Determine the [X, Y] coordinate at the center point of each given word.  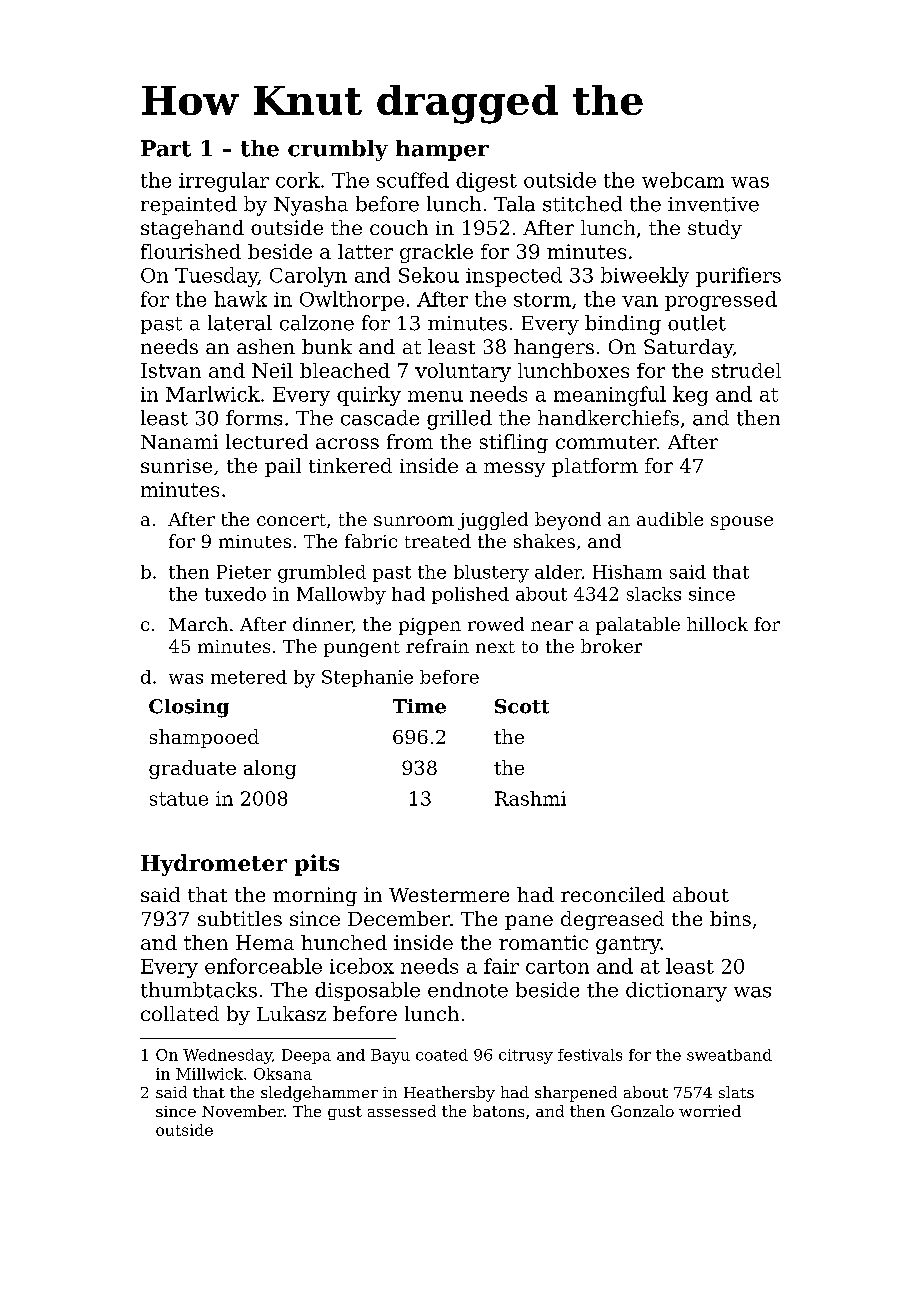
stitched [582, 204]
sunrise [176, 466]
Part [166, 148]
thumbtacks [199, 990]
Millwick [209, 1074]
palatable [638, 626]
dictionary [676, 992]
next [495, 647]
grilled [459, 420]
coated [442, 1055]
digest [486, 182]
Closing [189, 708]
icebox [362, 966]
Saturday [688, 348]
